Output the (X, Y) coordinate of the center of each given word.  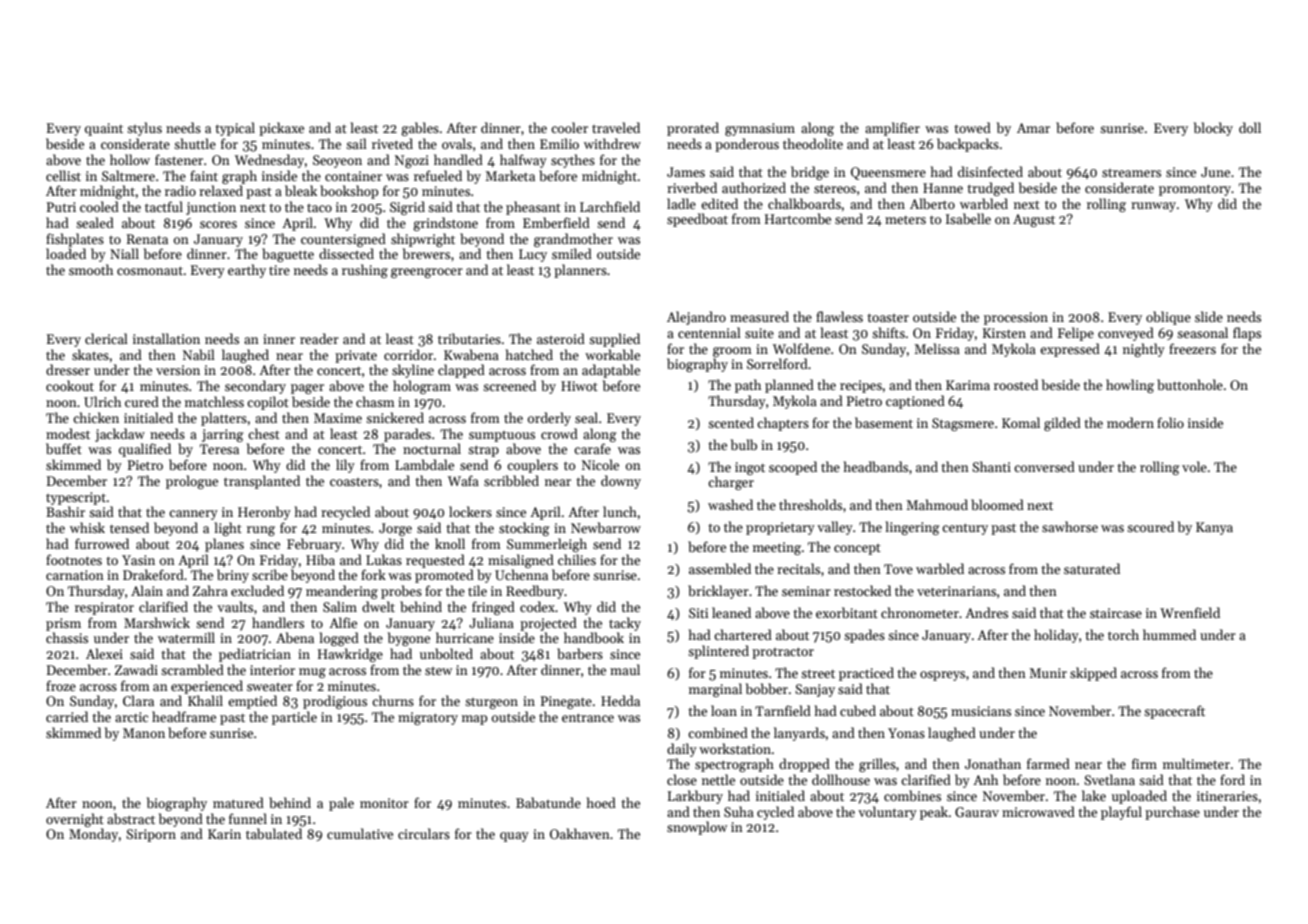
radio (180, 190)
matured (238, 802)
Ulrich (102, 401)
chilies (577, 559)
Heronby (264, 513)
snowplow (697, 828)
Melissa (937, 348)
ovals (457, 143)
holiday (1056, 636)
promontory (1195, 190)
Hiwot (579, 386)
